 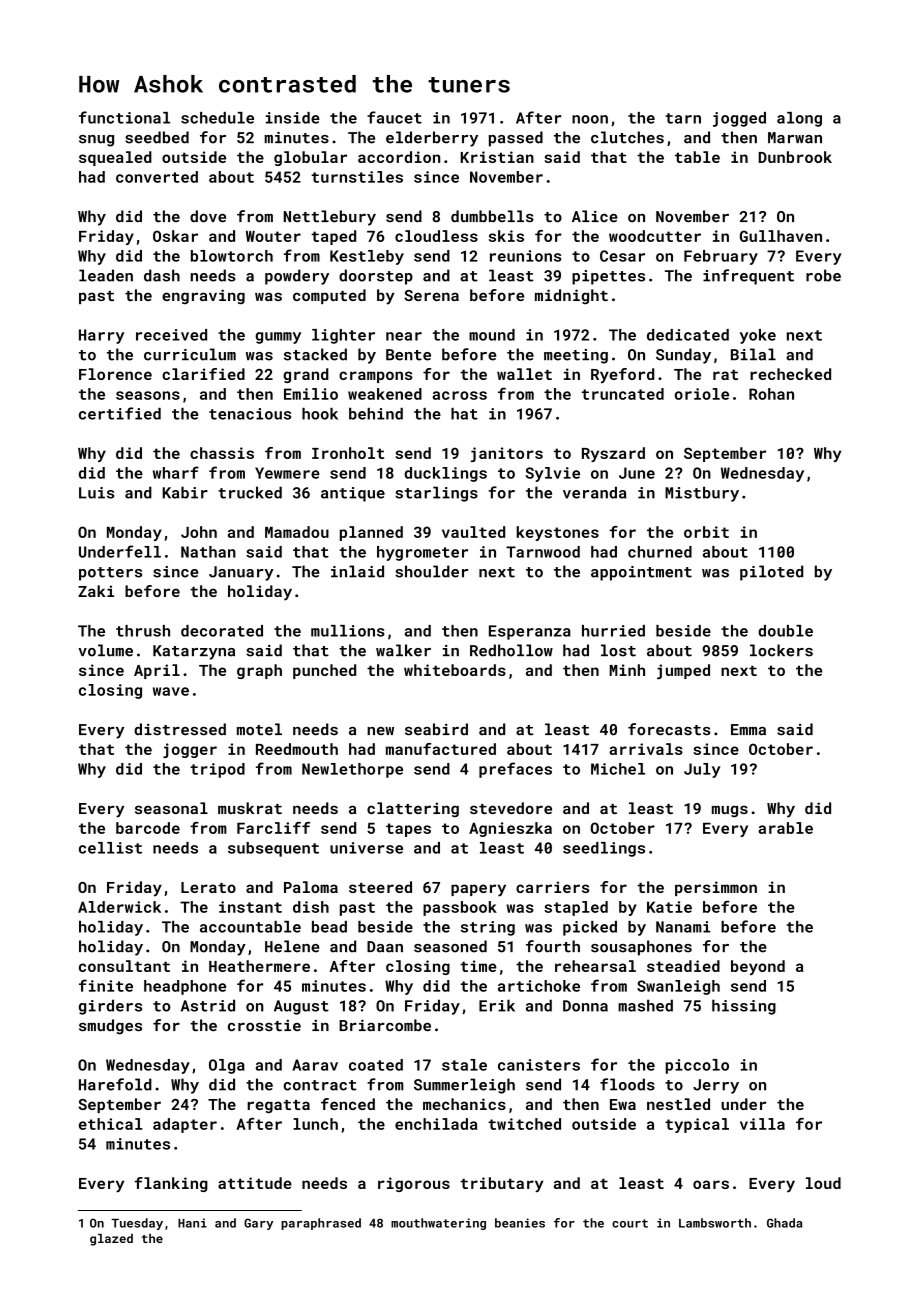 I want to click on cellist, so click(x=110, y=848).
